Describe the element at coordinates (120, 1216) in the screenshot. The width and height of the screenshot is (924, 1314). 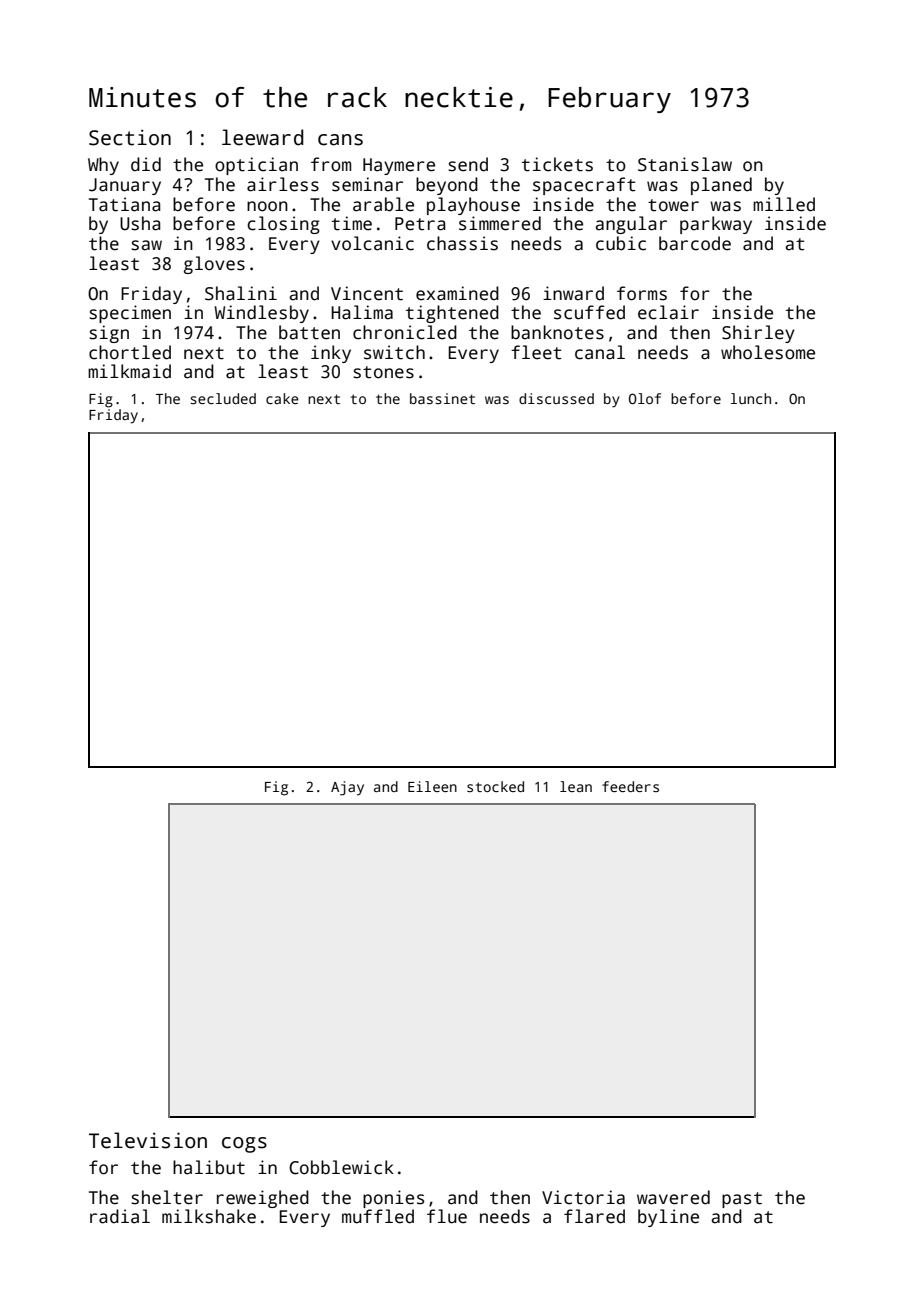
I see `radial` at that location.
